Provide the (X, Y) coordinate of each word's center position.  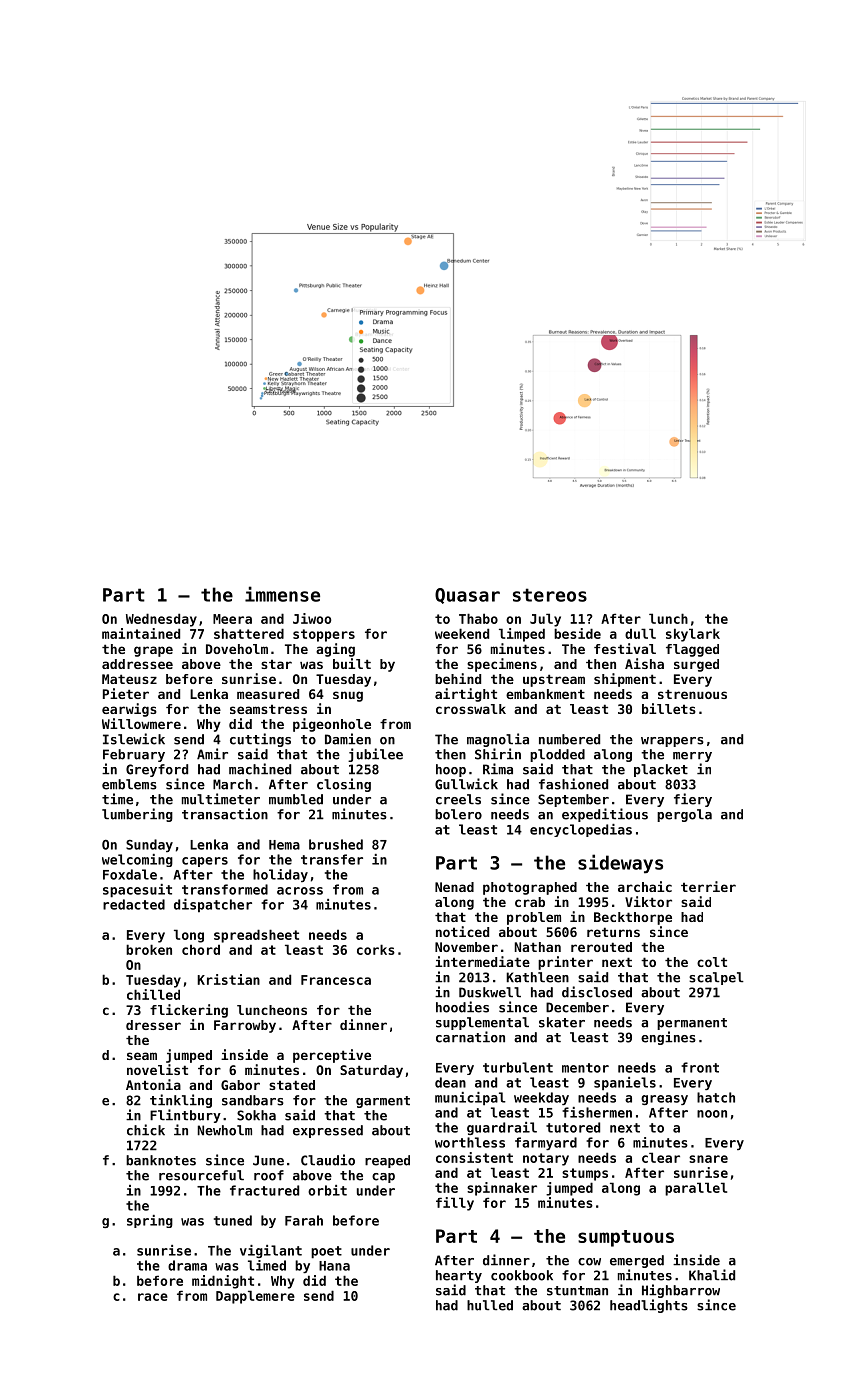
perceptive (332, 1056)
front (700, 1067)
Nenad (454, 887)
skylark (693, 635)
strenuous (692, 694)
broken (149, 949)
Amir (212, 754)
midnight (223, 1282)
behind (458, 678)
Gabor (240, 1085)
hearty (459, 1276)
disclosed (597, 992)
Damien (348, 739)
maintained (141, 633)
